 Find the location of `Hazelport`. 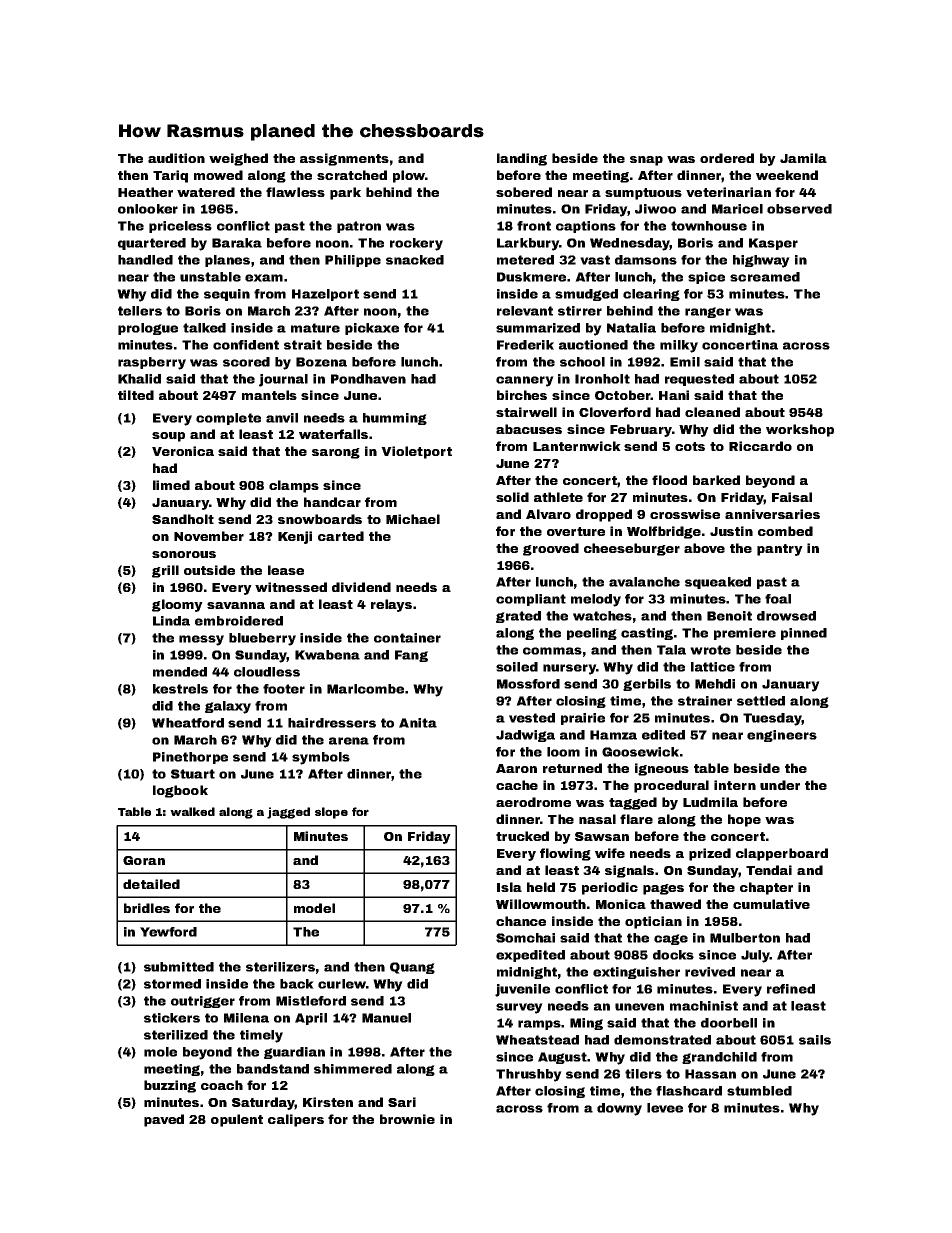

Hazelport is located at coordinates (325, 295).
